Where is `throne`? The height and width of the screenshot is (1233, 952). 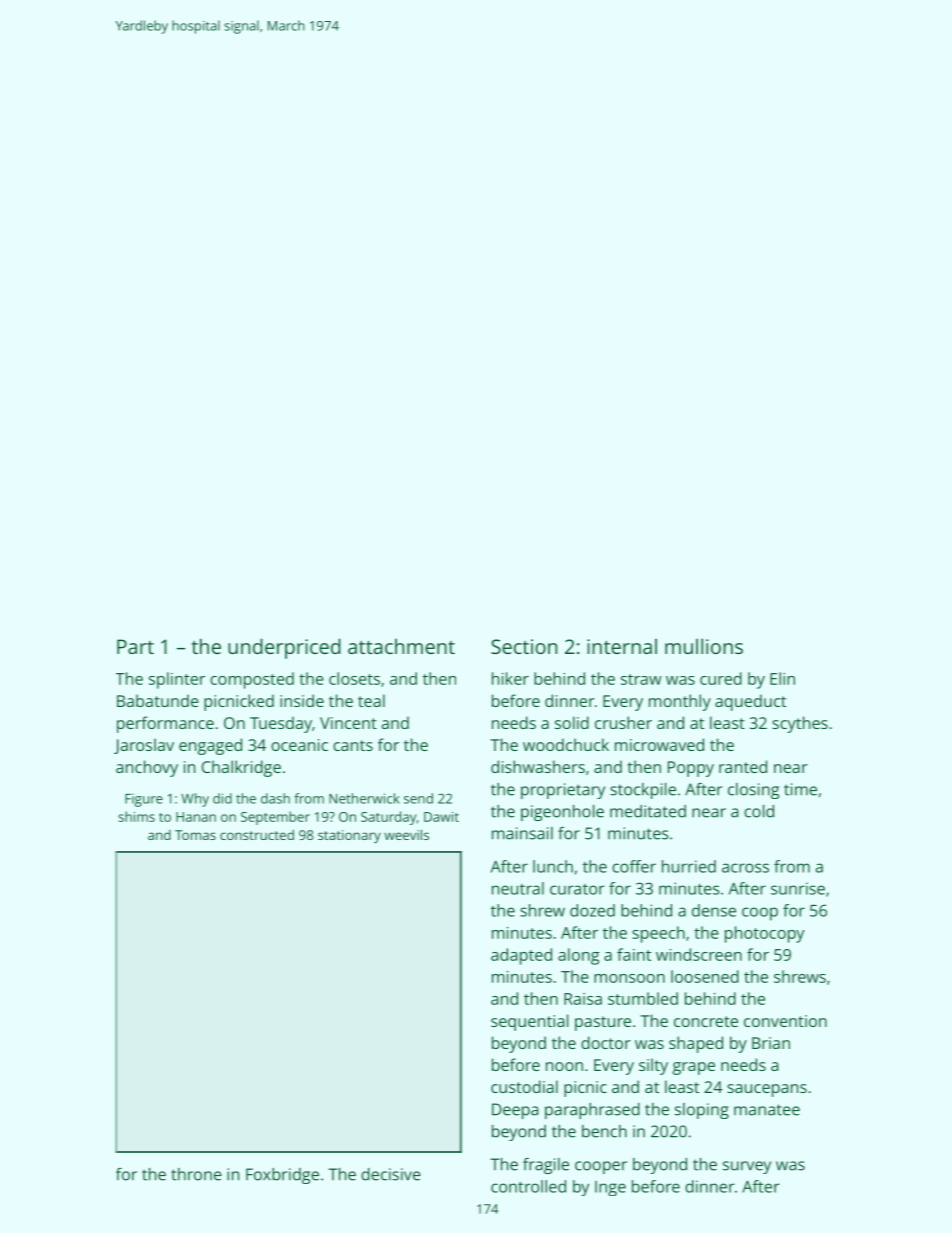
throne is located at coordinates (196, 1174).
